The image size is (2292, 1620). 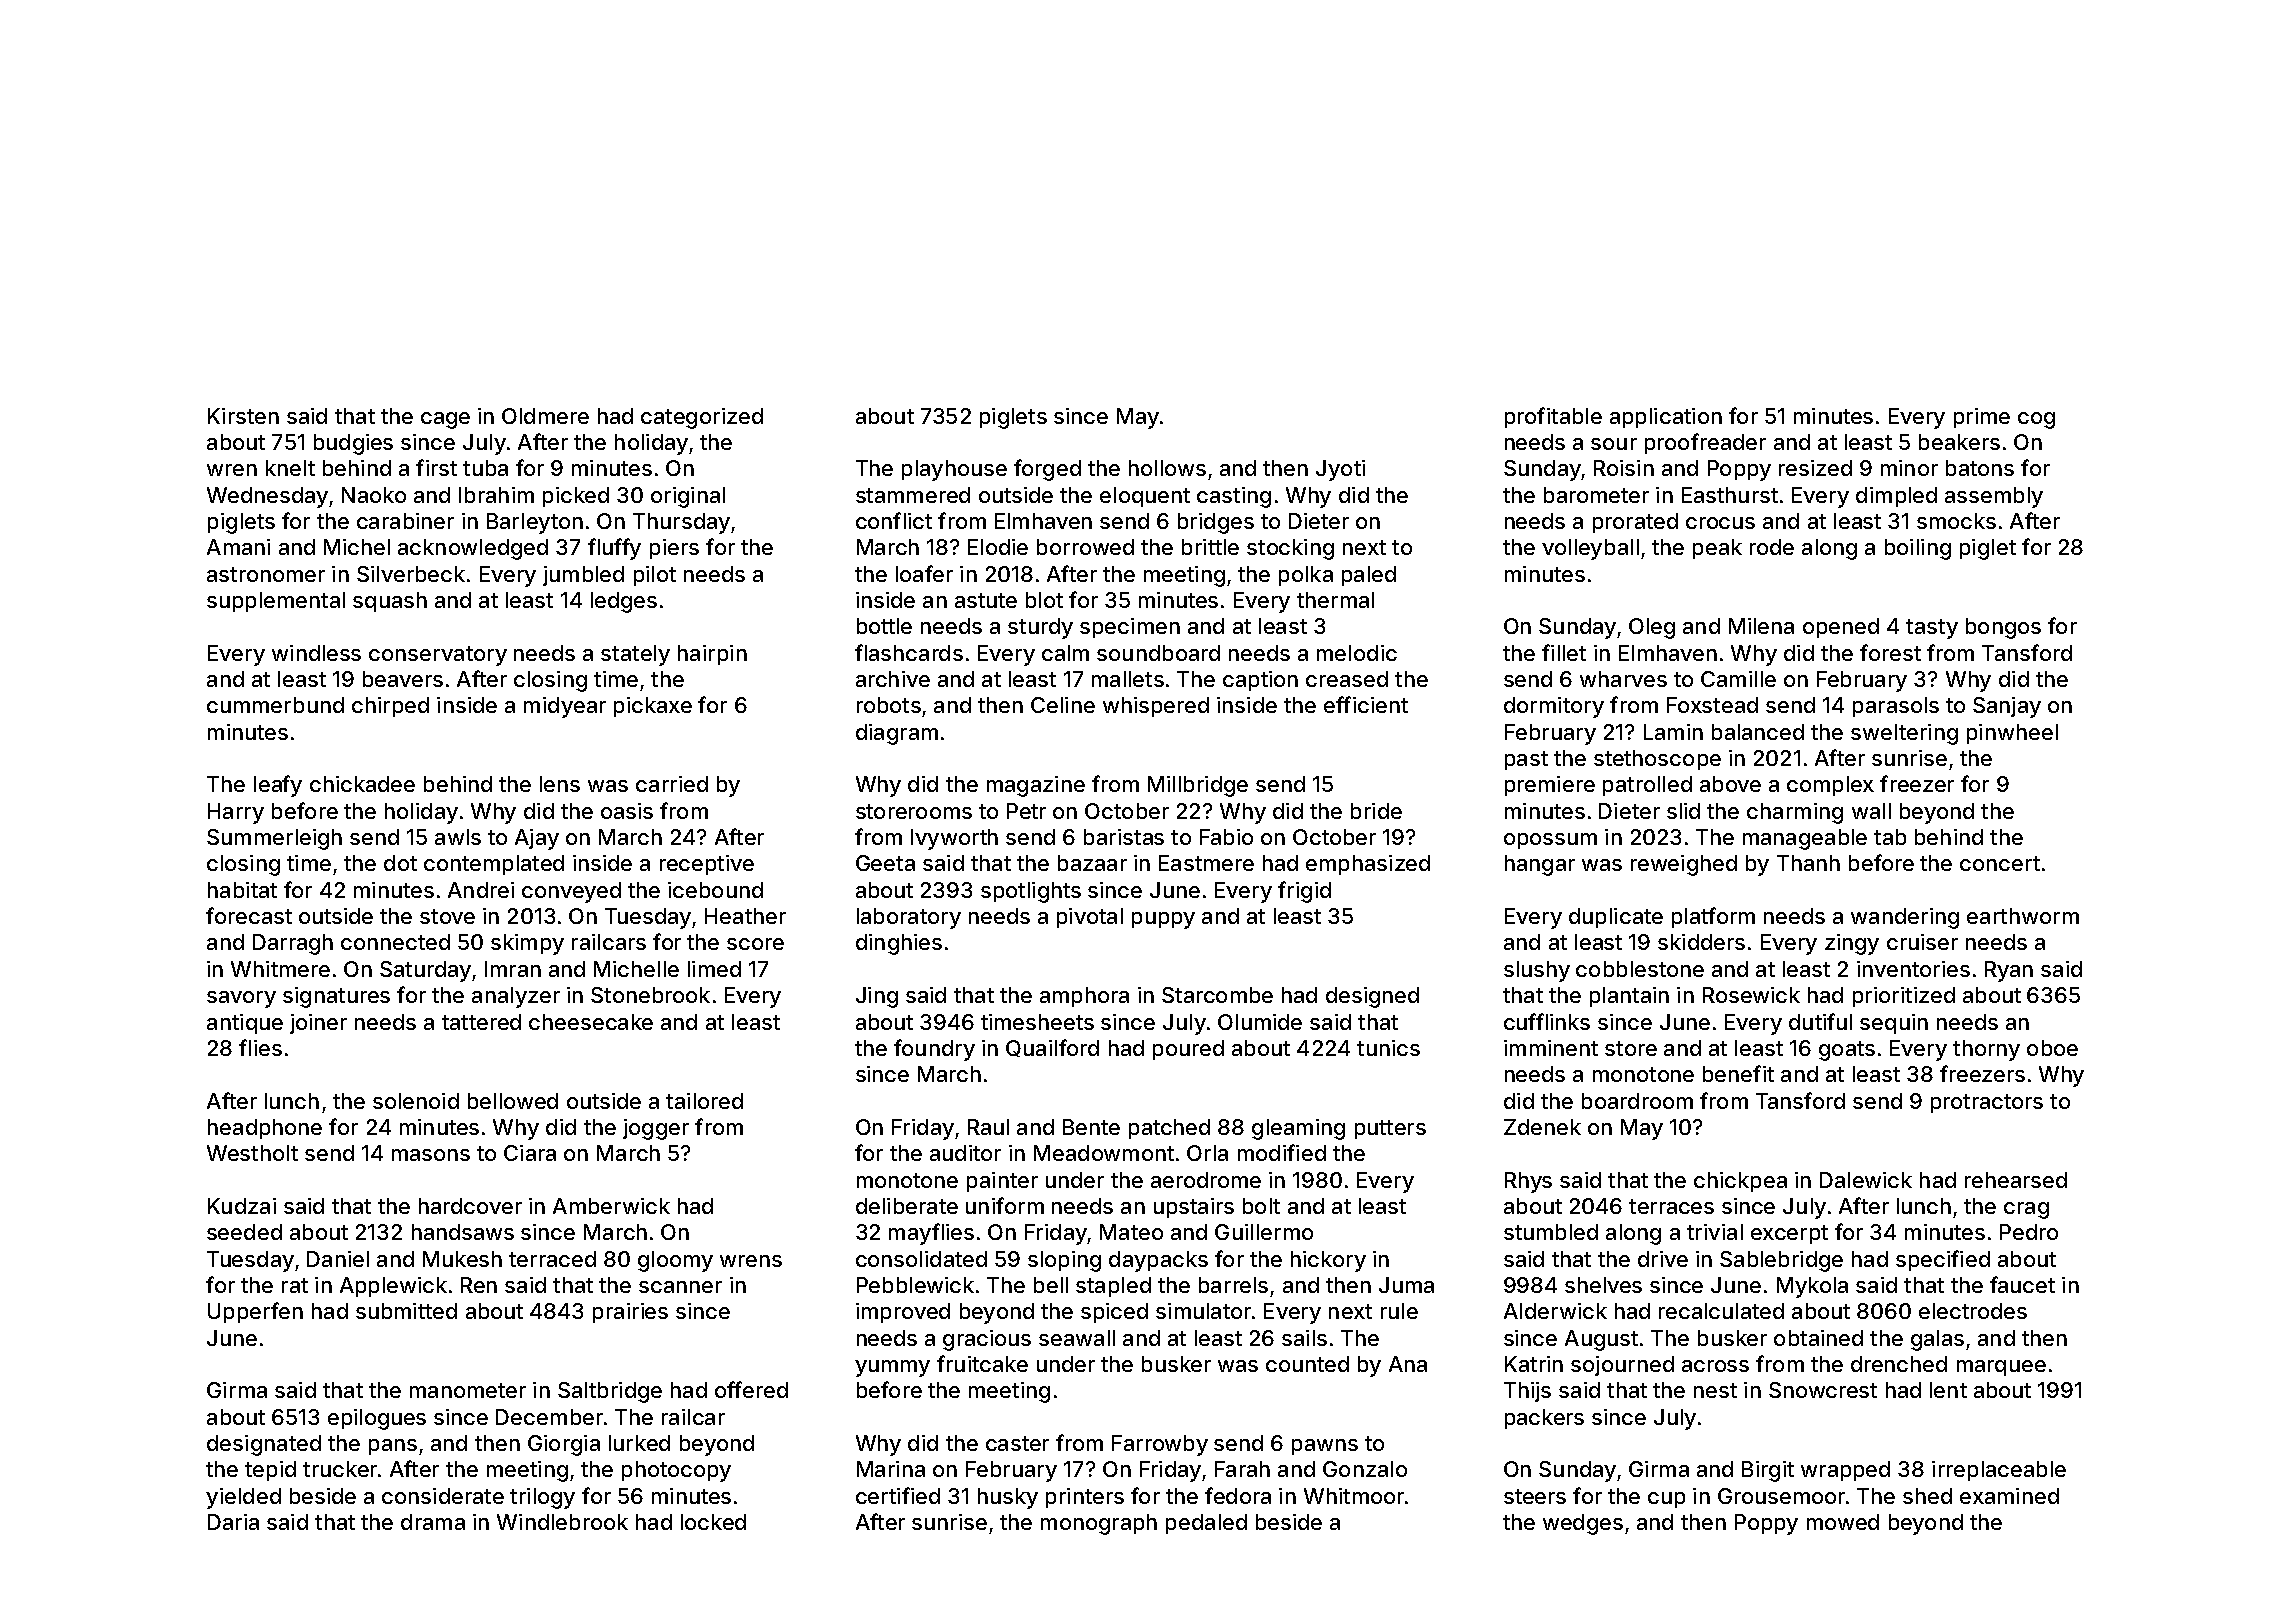 What do you see at coordinates (280, 969) in the screenshot?
I see `Whitmere` at bounding box center [280, 969].
